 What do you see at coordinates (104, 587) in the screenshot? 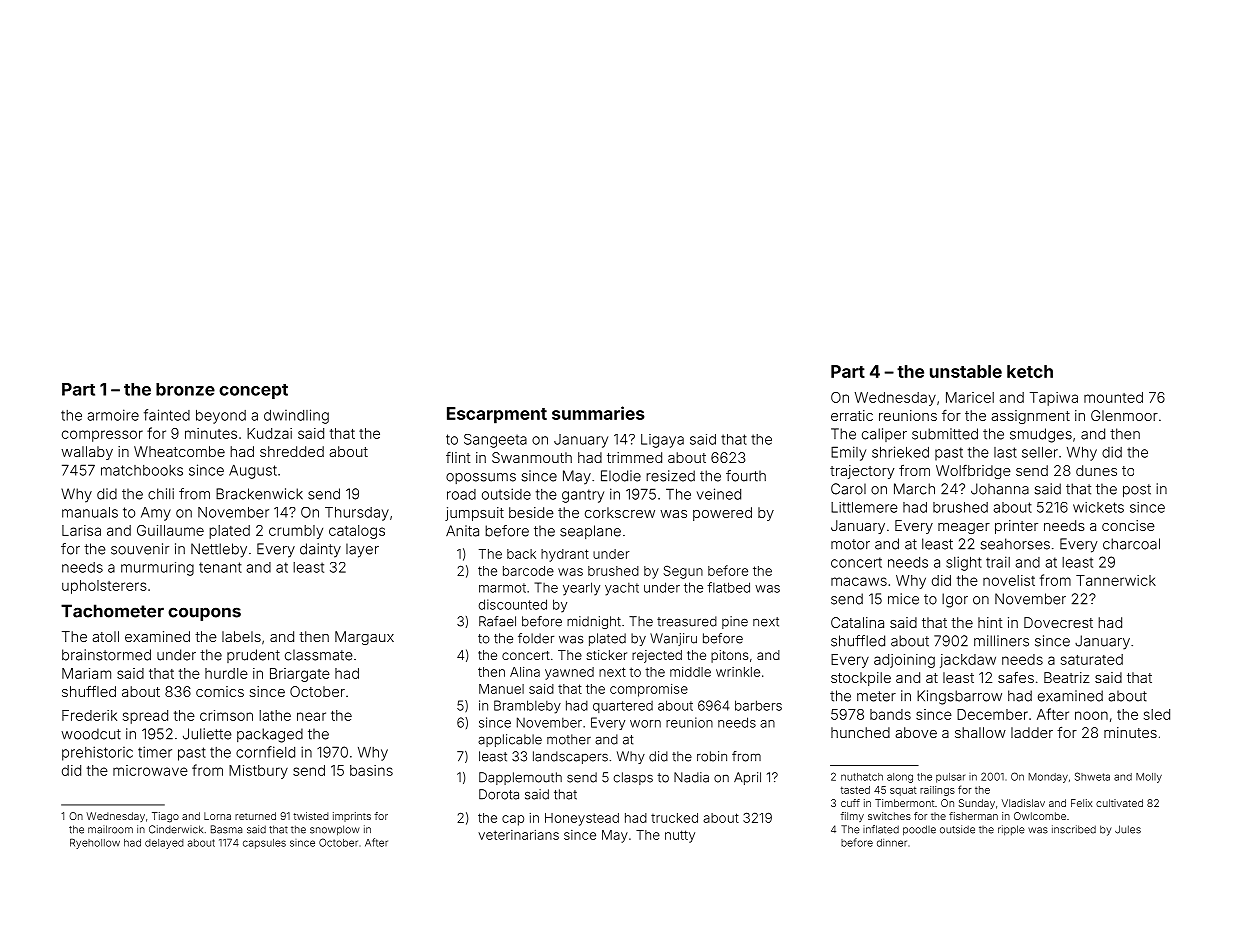
I see `upholsterers` at bounding box center [104, 587].
